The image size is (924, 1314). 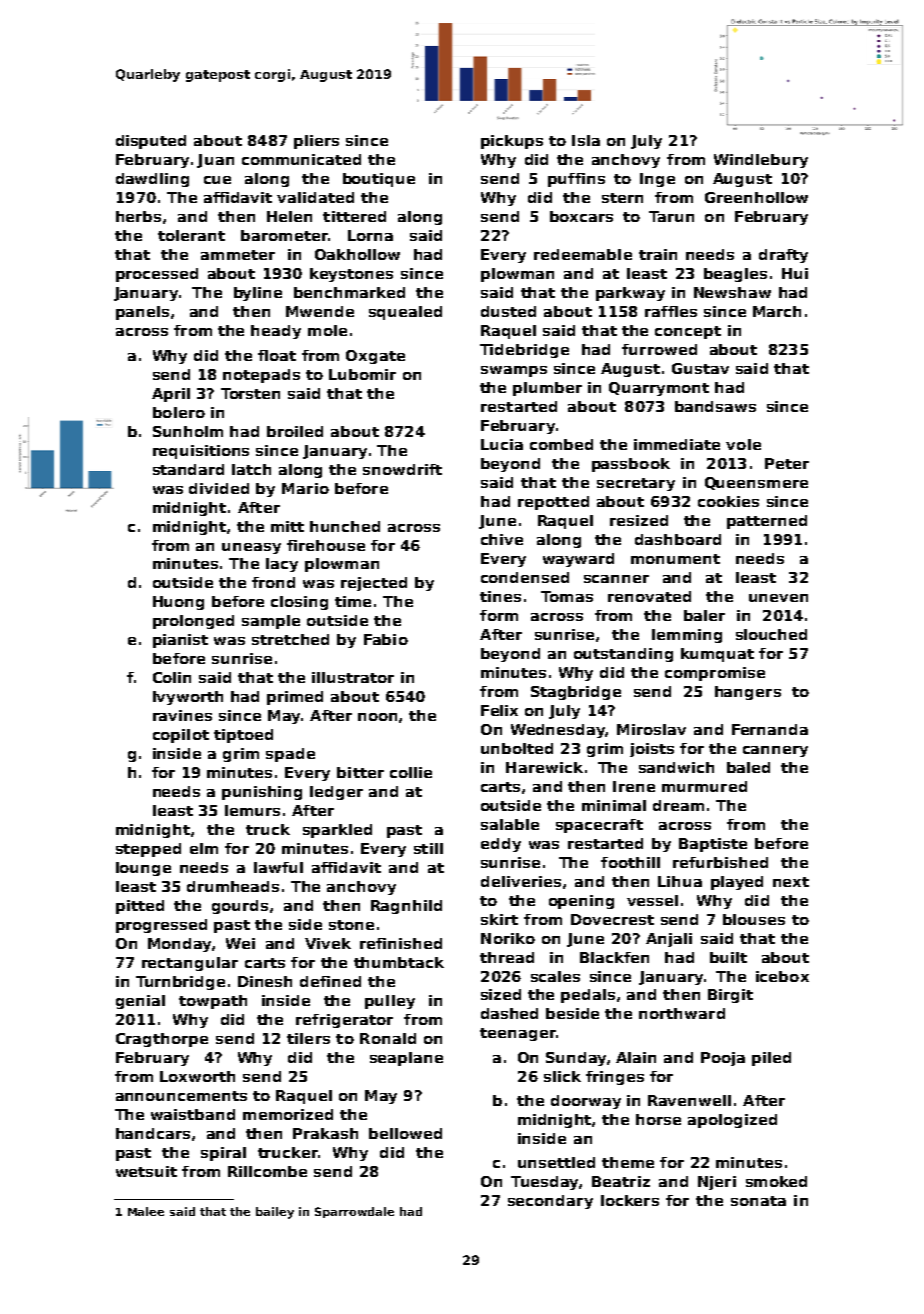 What do you see at coordinates (630, 1200) in the document?
I see `lockers` at bounding box center [630, 1200].
